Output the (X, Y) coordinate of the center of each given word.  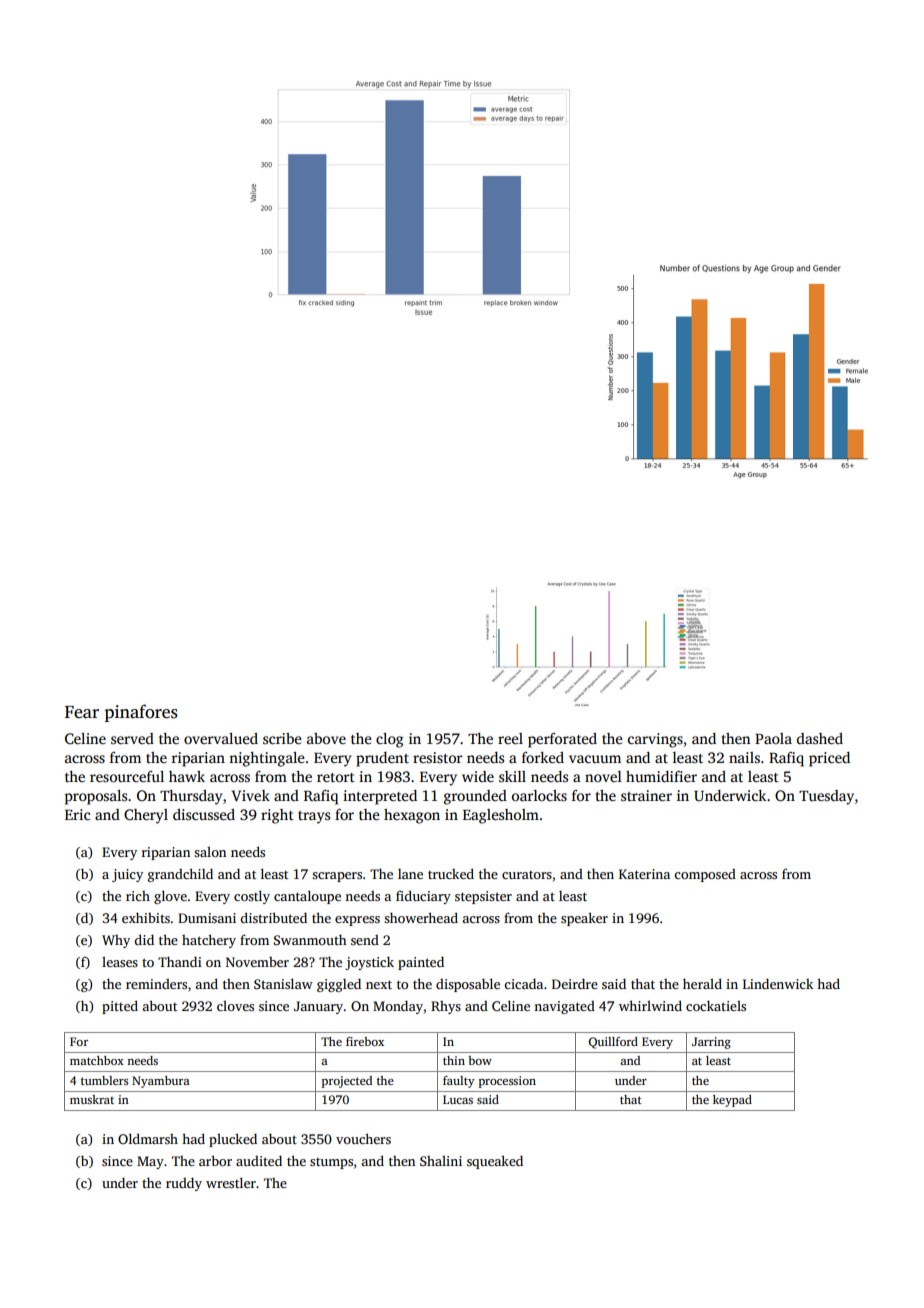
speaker (584, 919)
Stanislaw (283, 983)
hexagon (412, 816)
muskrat (92, 1099)
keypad (732, 1101)
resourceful (127, 776)
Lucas (458, 1099)
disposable (468, 985)
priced (829, 759)
